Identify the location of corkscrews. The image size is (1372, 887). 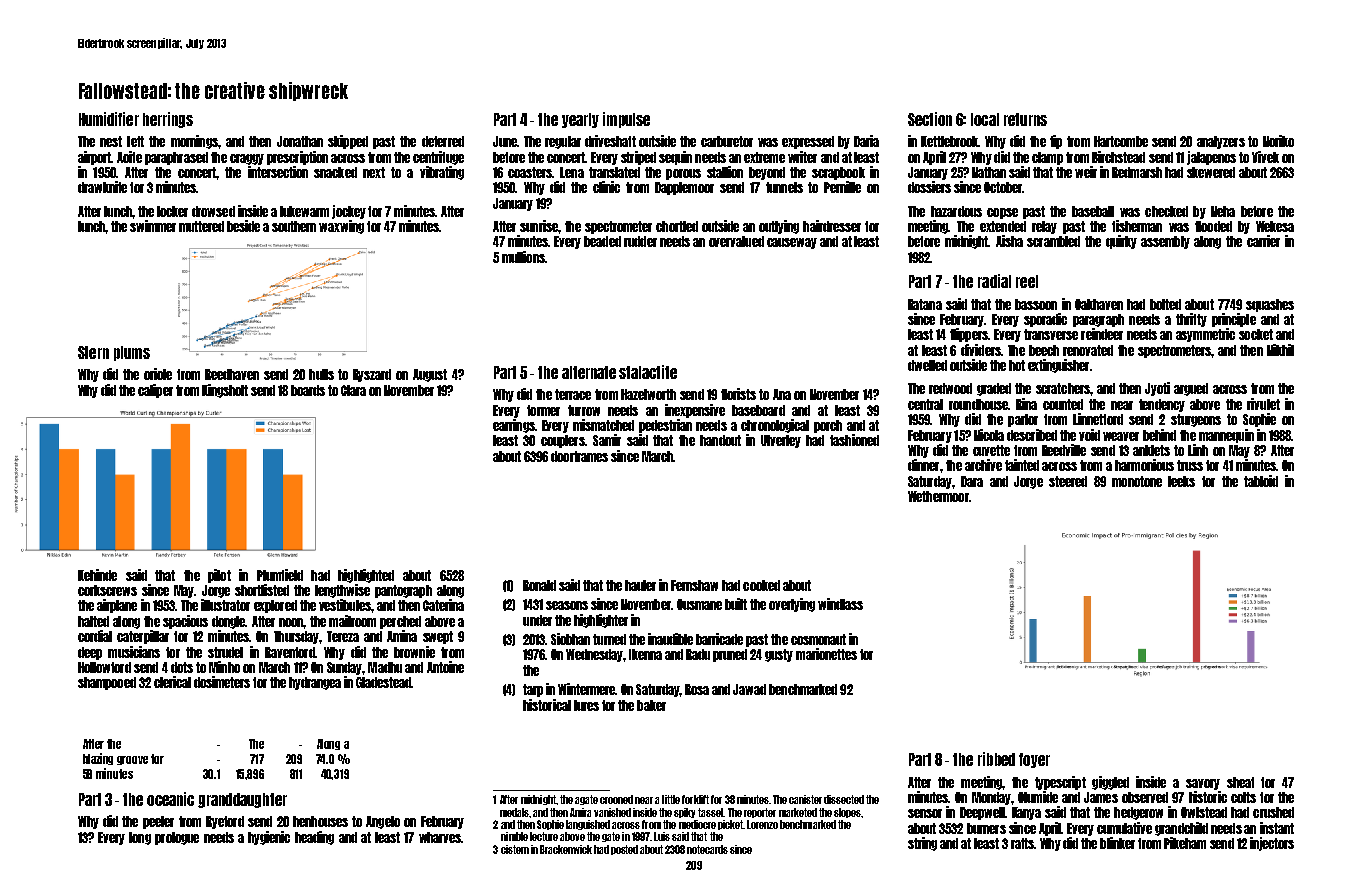
(107, 590).
